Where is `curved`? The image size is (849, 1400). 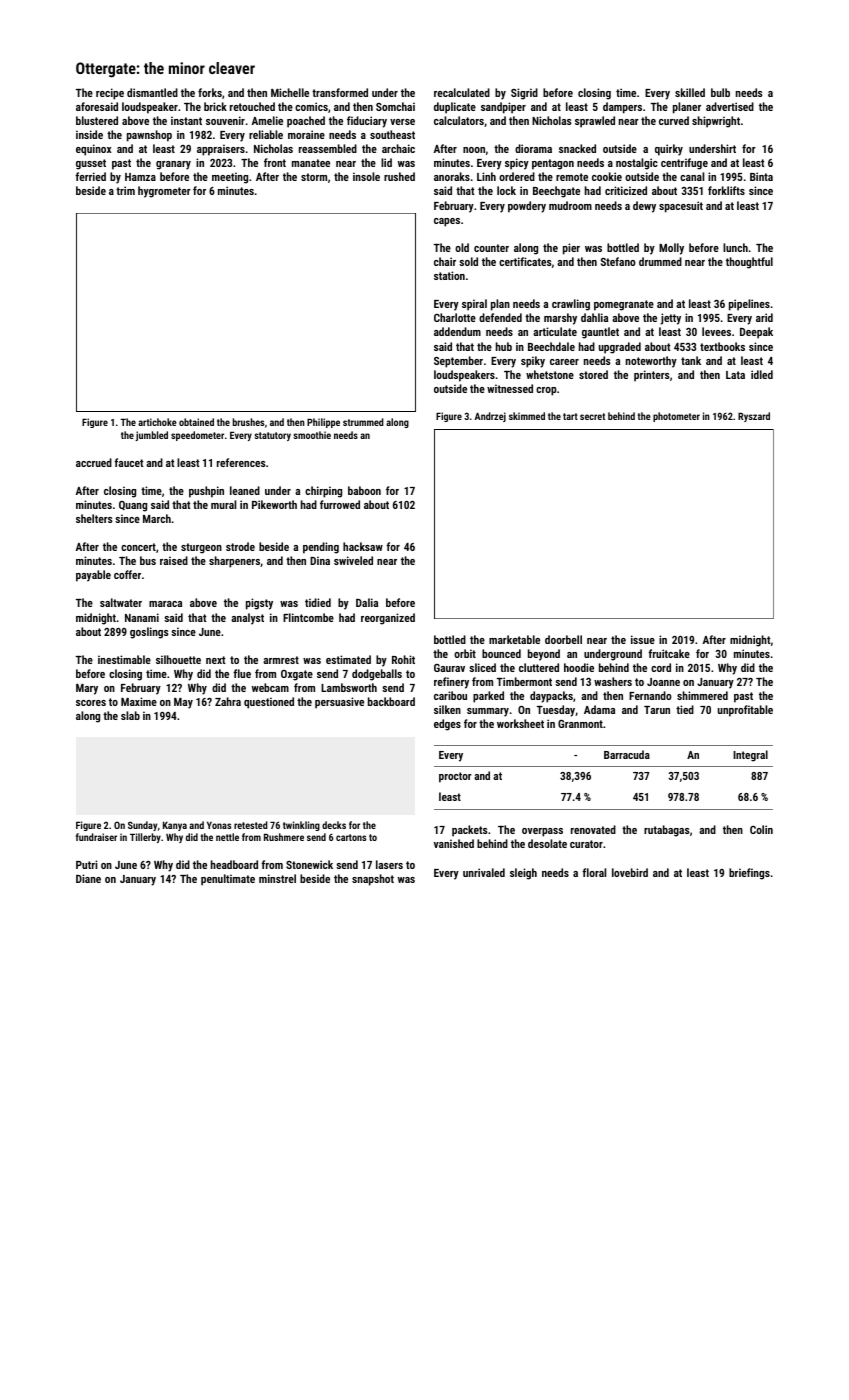
curved is located at coordinates (674, 120).
